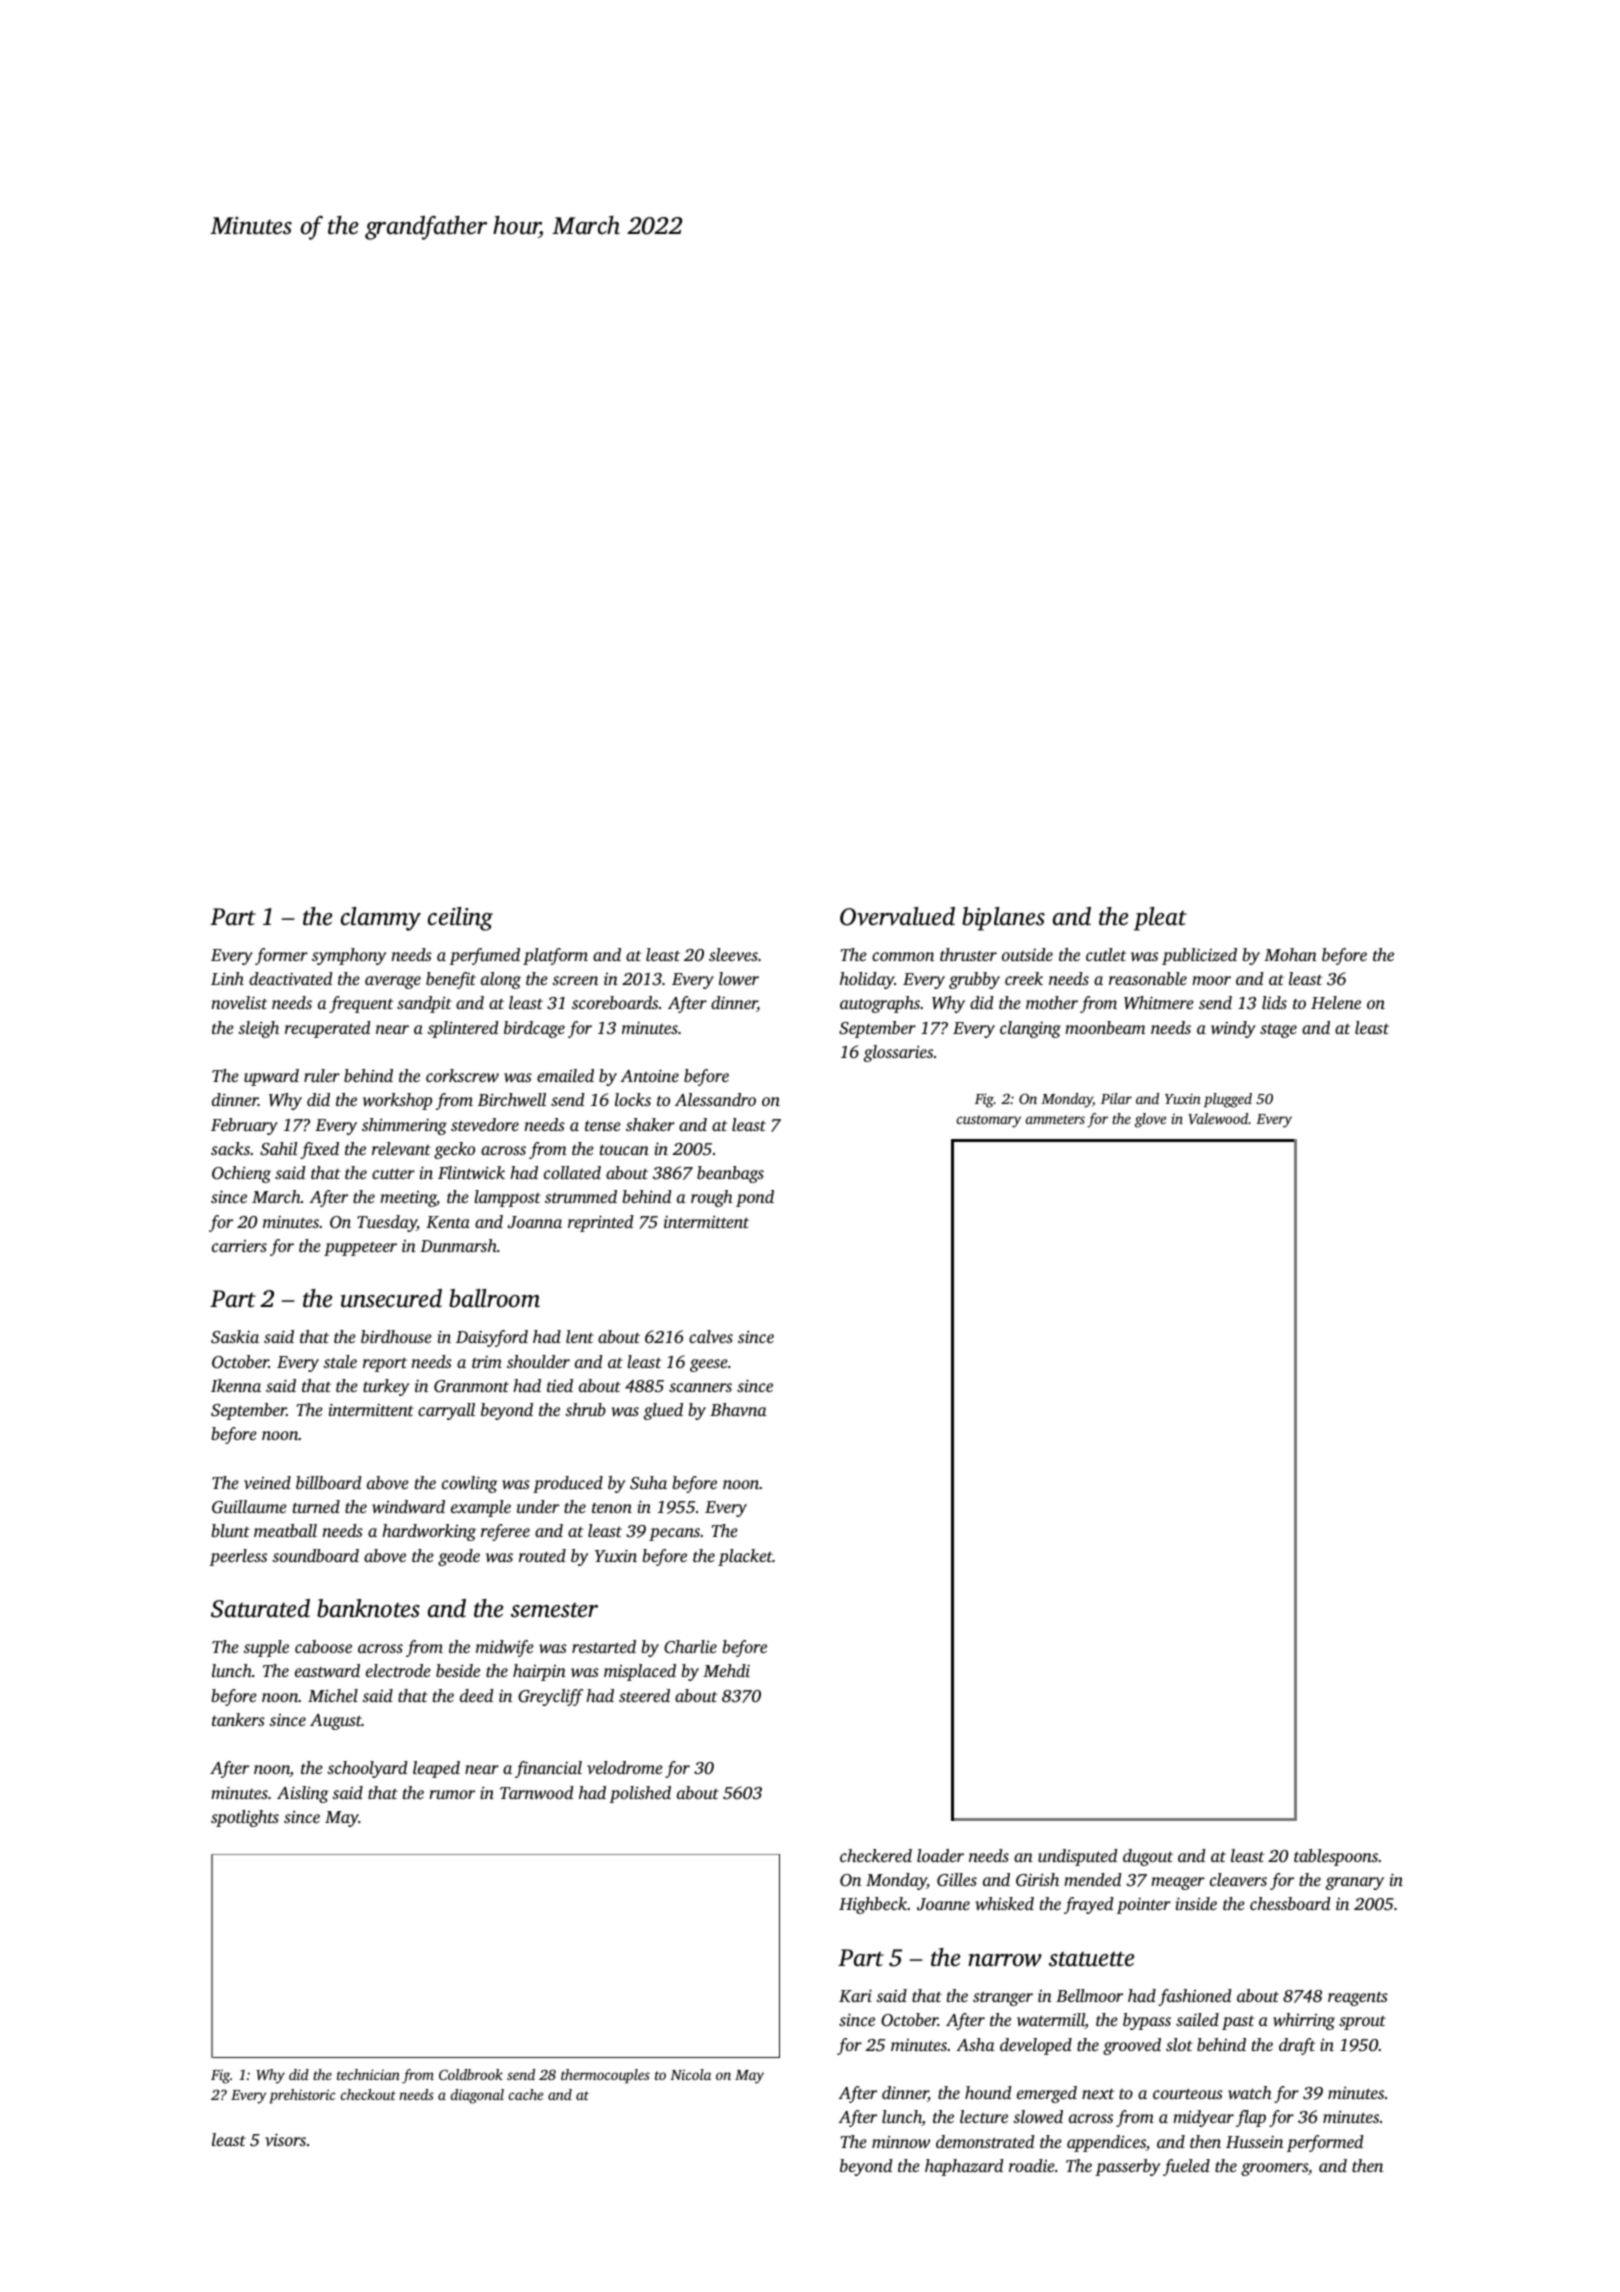  What do you see at coordinates (236, 1385) in the document?
I see `Ikenna` at bounding box center [236, 1385].
